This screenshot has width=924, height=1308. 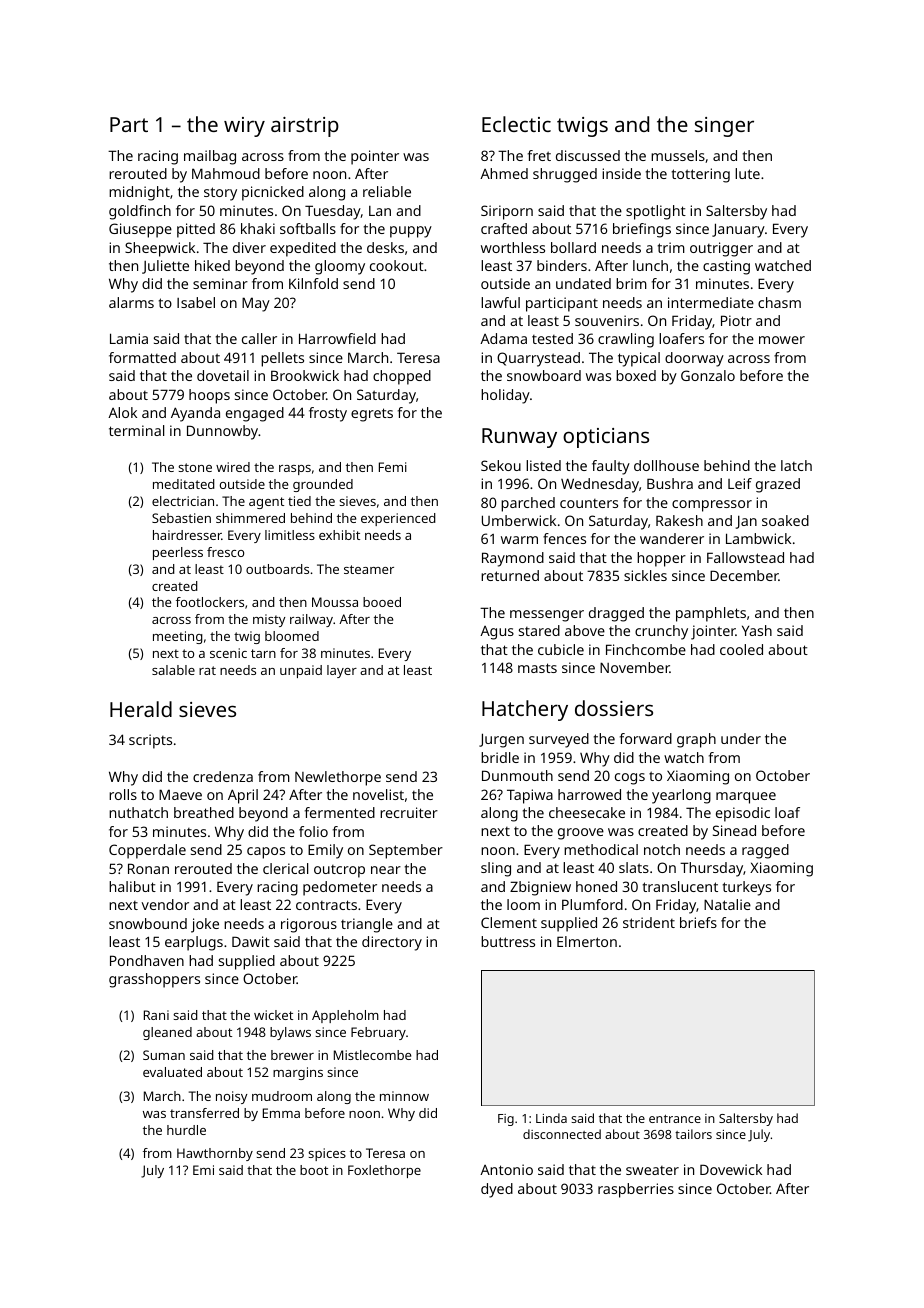 What do you see at coordinates (497, 1190) in the screenshot?
I see `dyed` at bounding box center [497, 1190].
